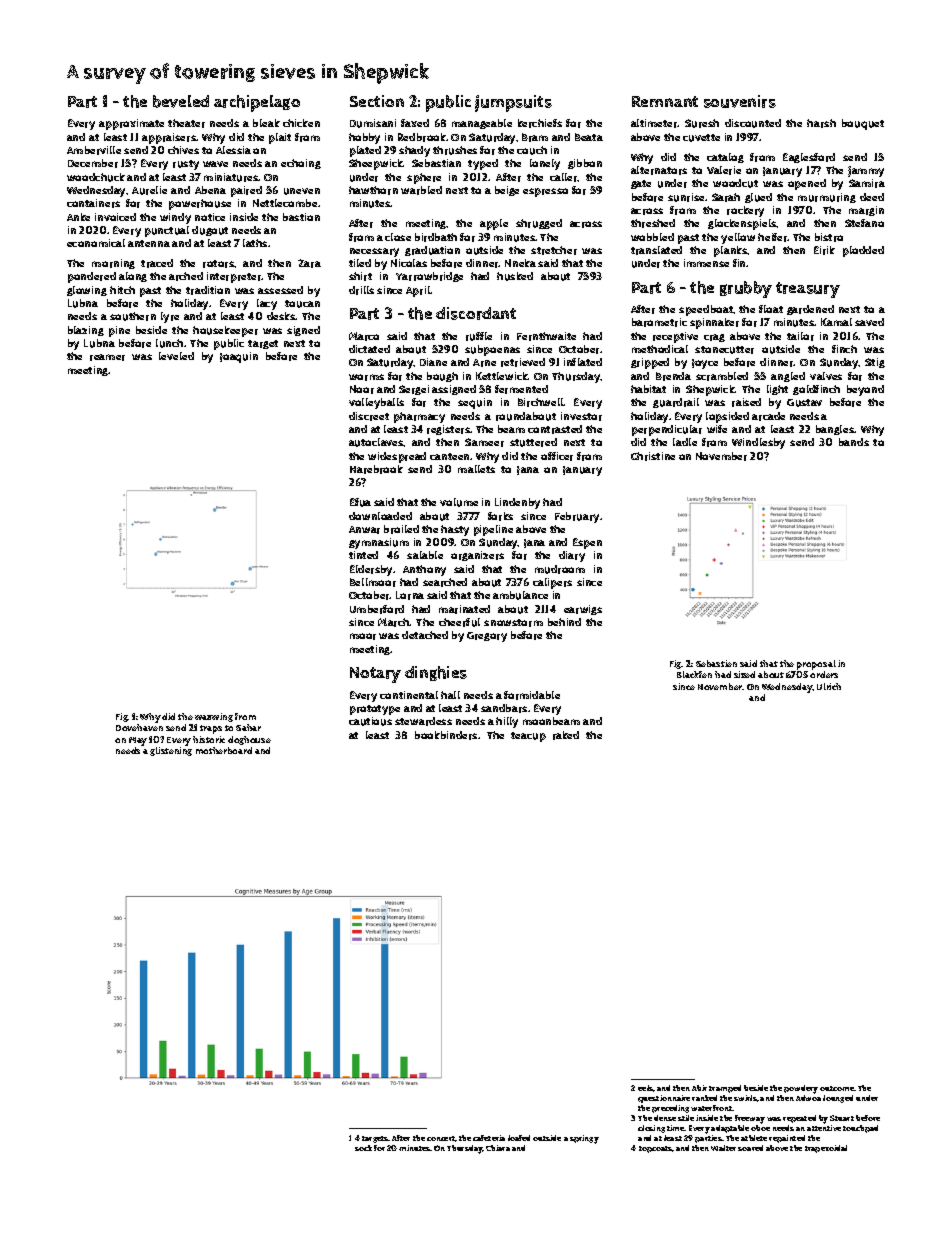 This screenshot has height=1233, width=952. What do you see at coordinates (366, 377) in the screenshot?
I see `worms` at bounding box center [366, 377].
